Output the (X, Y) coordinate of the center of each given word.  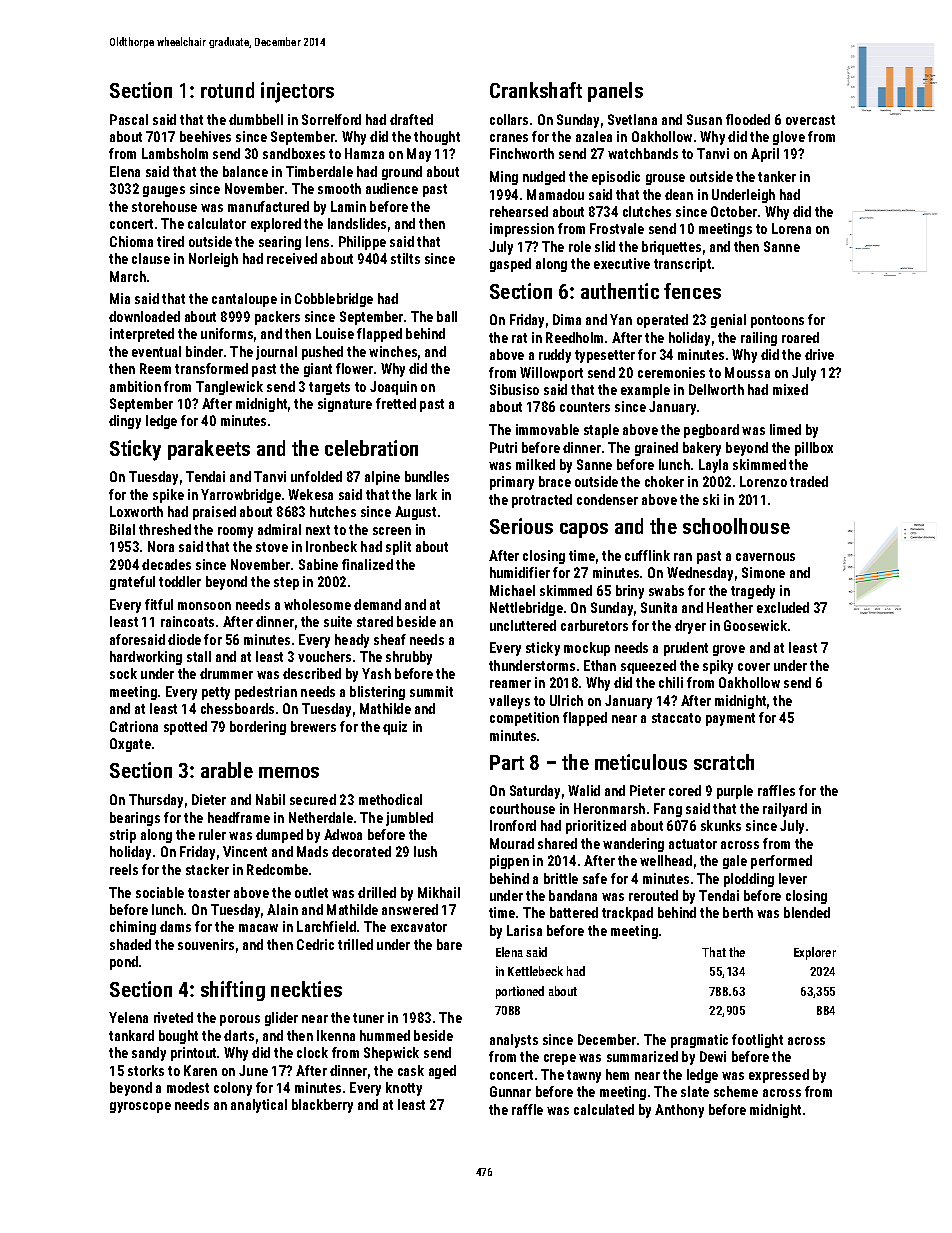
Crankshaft (536, 90)
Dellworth (716, 389)
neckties (306, 989)
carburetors (594, 625)
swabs (666, 590)
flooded (748, 119)
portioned (520, 992)
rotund (227, 90)
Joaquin (393, 388)
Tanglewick (229, 388)
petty (216, 693)
